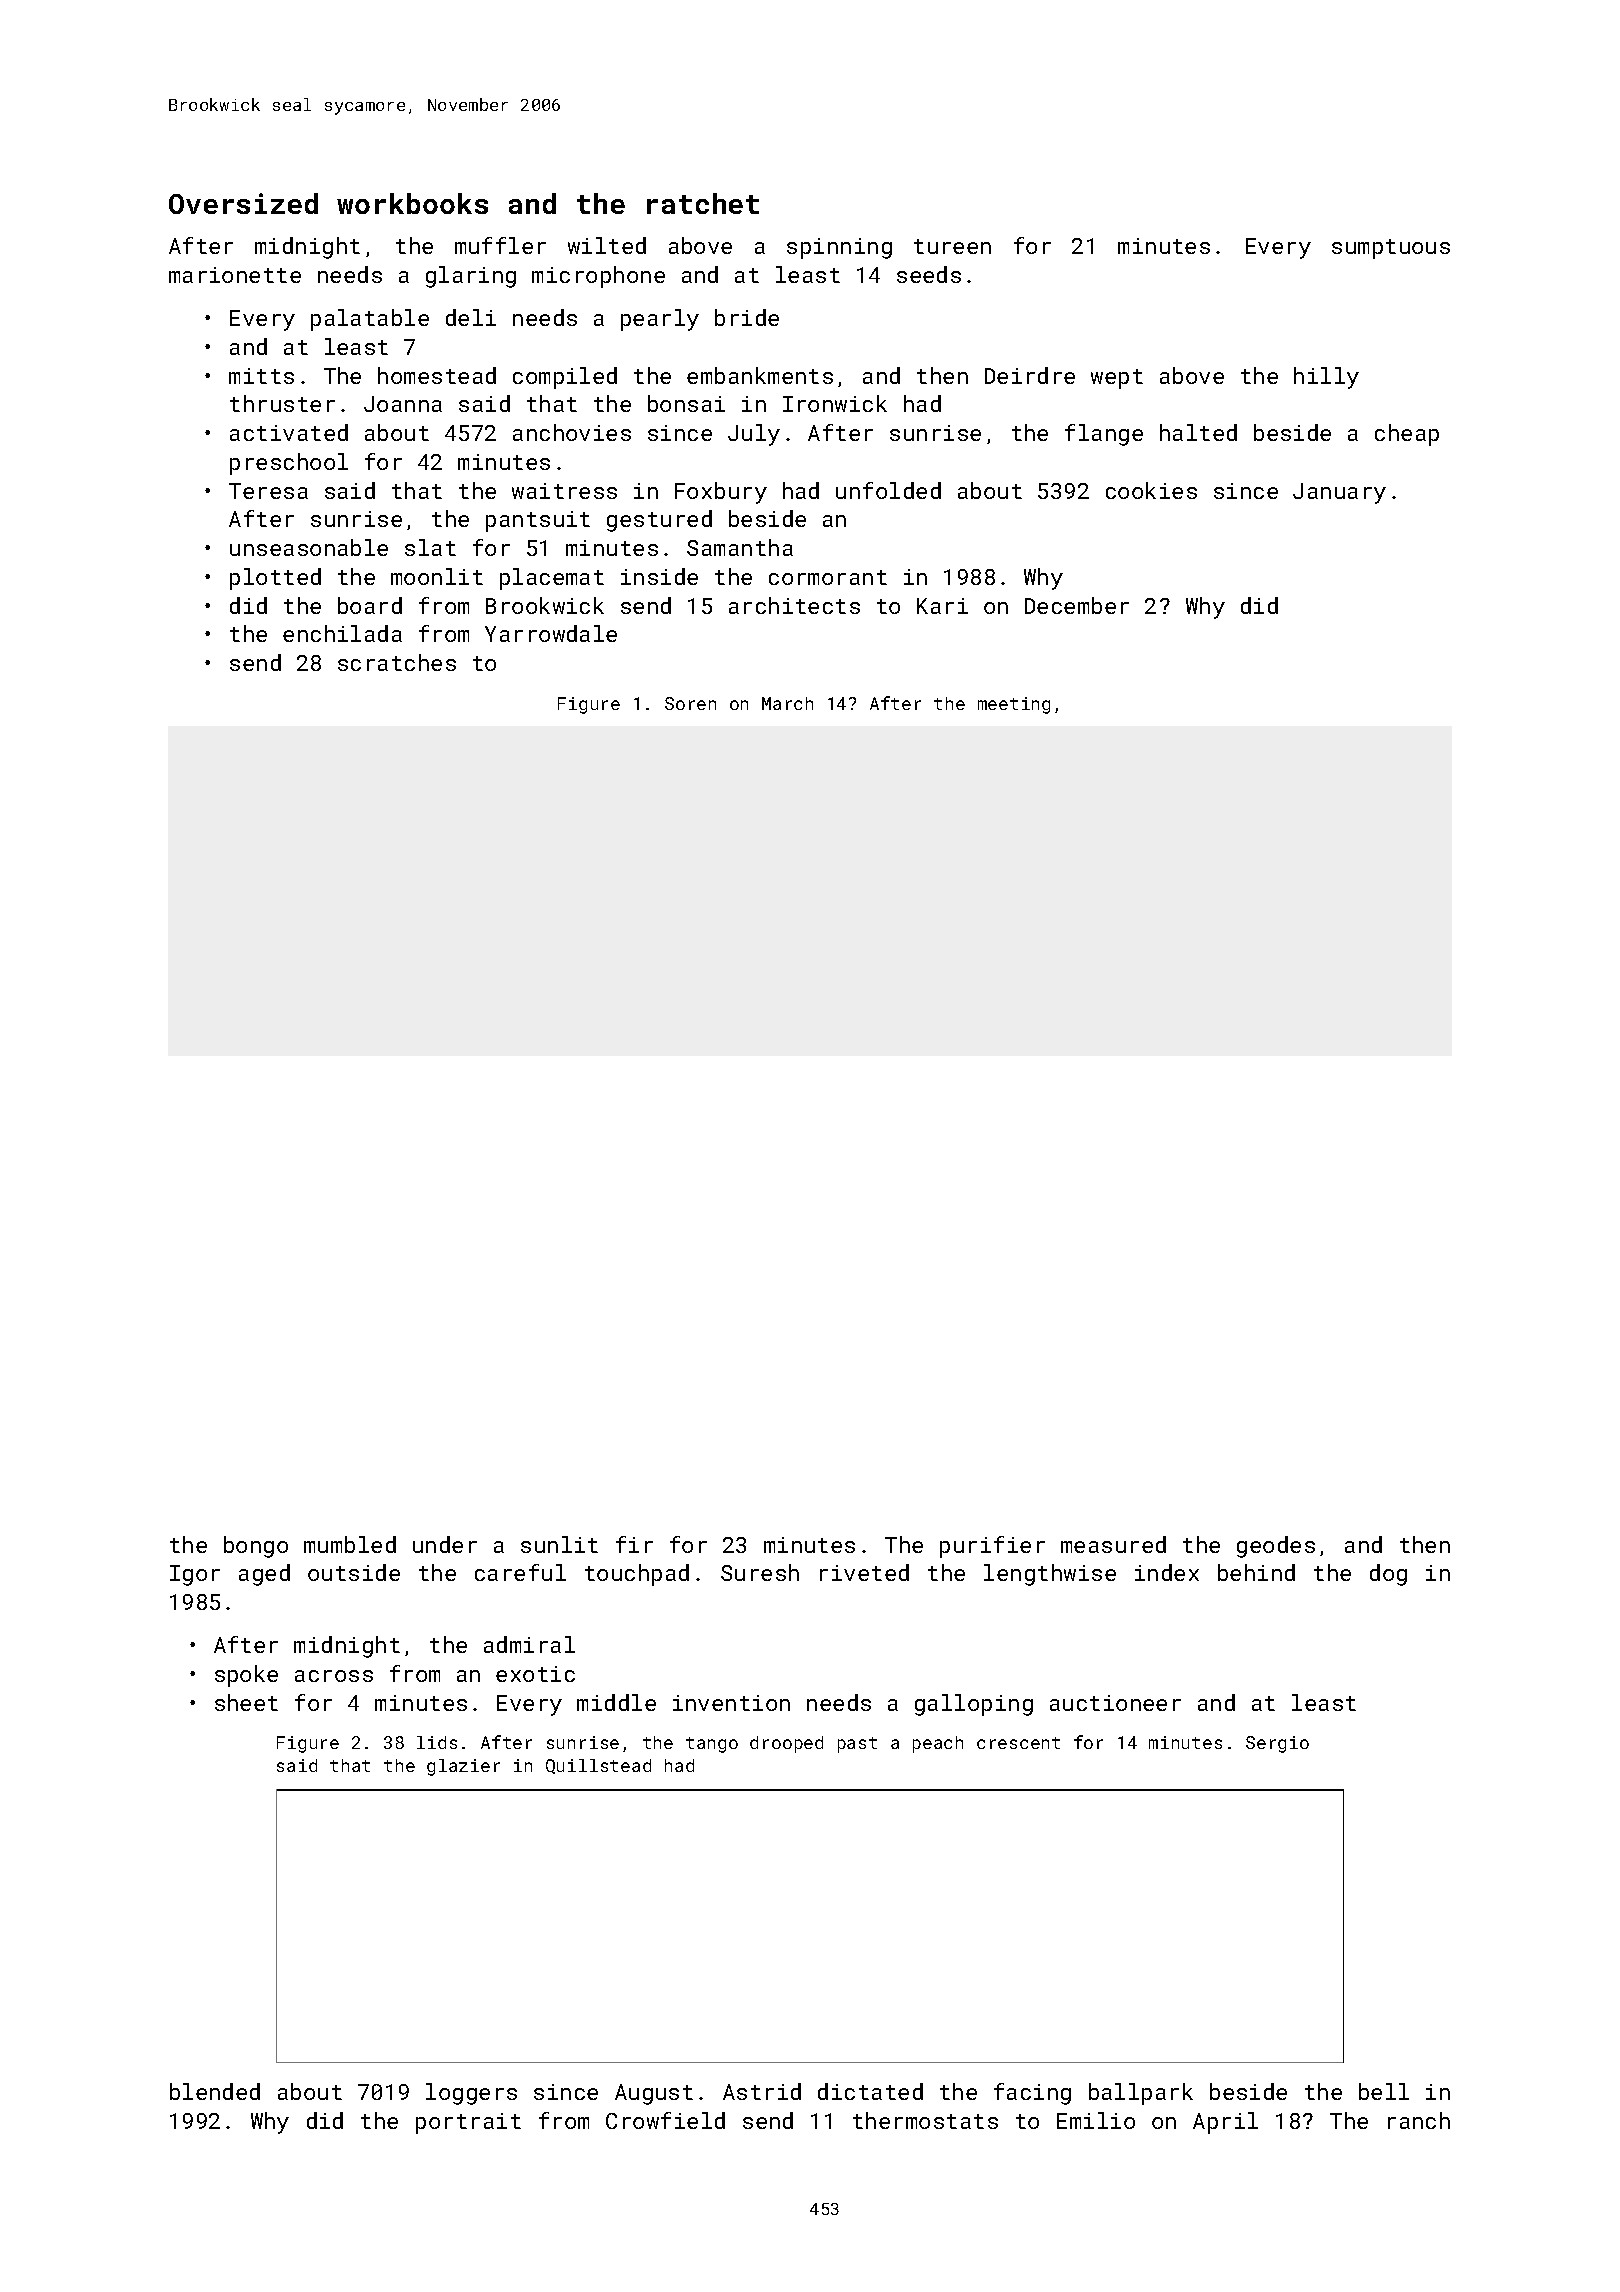  I want to click on portrait, so click(468, 2123).
